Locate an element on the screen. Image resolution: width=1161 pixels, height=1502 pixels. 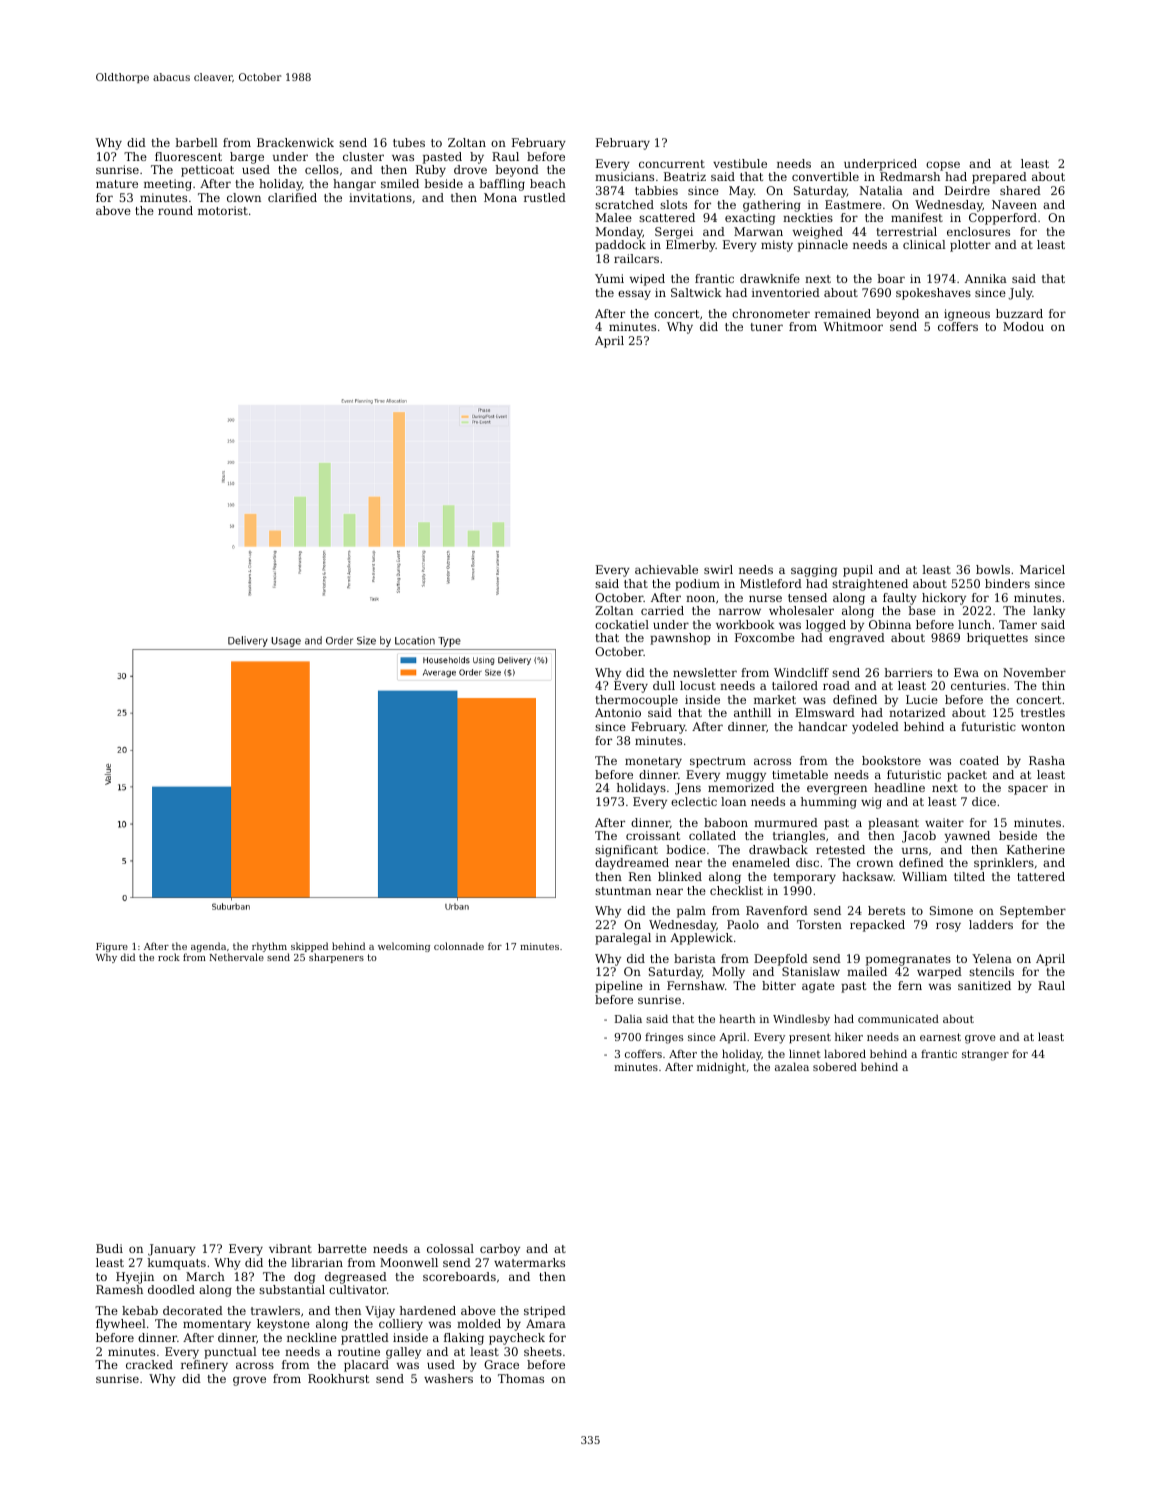
engraved is located at coordinates (857, 639).
